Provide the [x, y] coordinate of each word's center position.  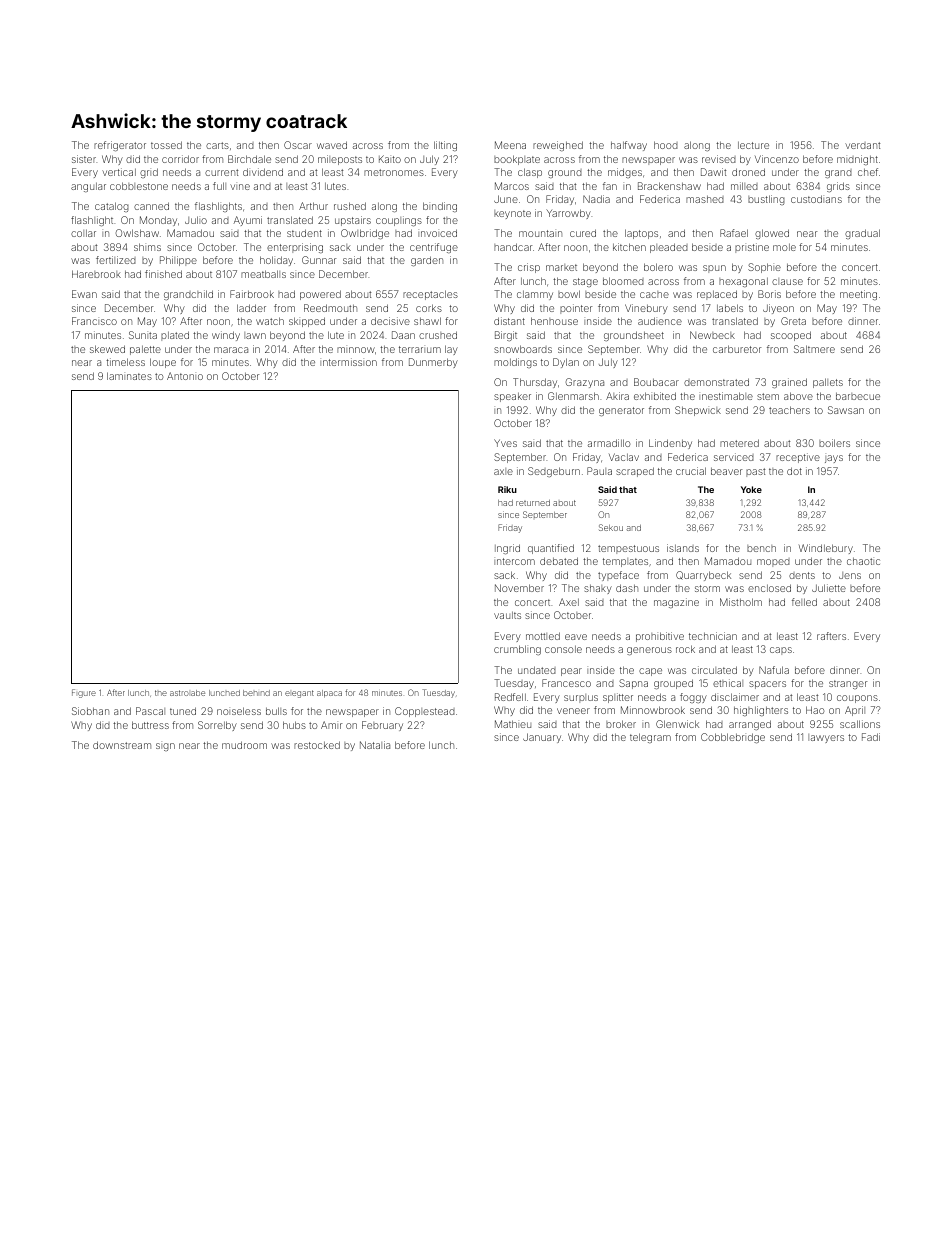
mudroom [244, 745]
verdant [862, 145]
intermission [348, 362]
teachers [789, 410]
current [221, 172]
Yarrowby [568, 214]
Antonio [185, 376]
